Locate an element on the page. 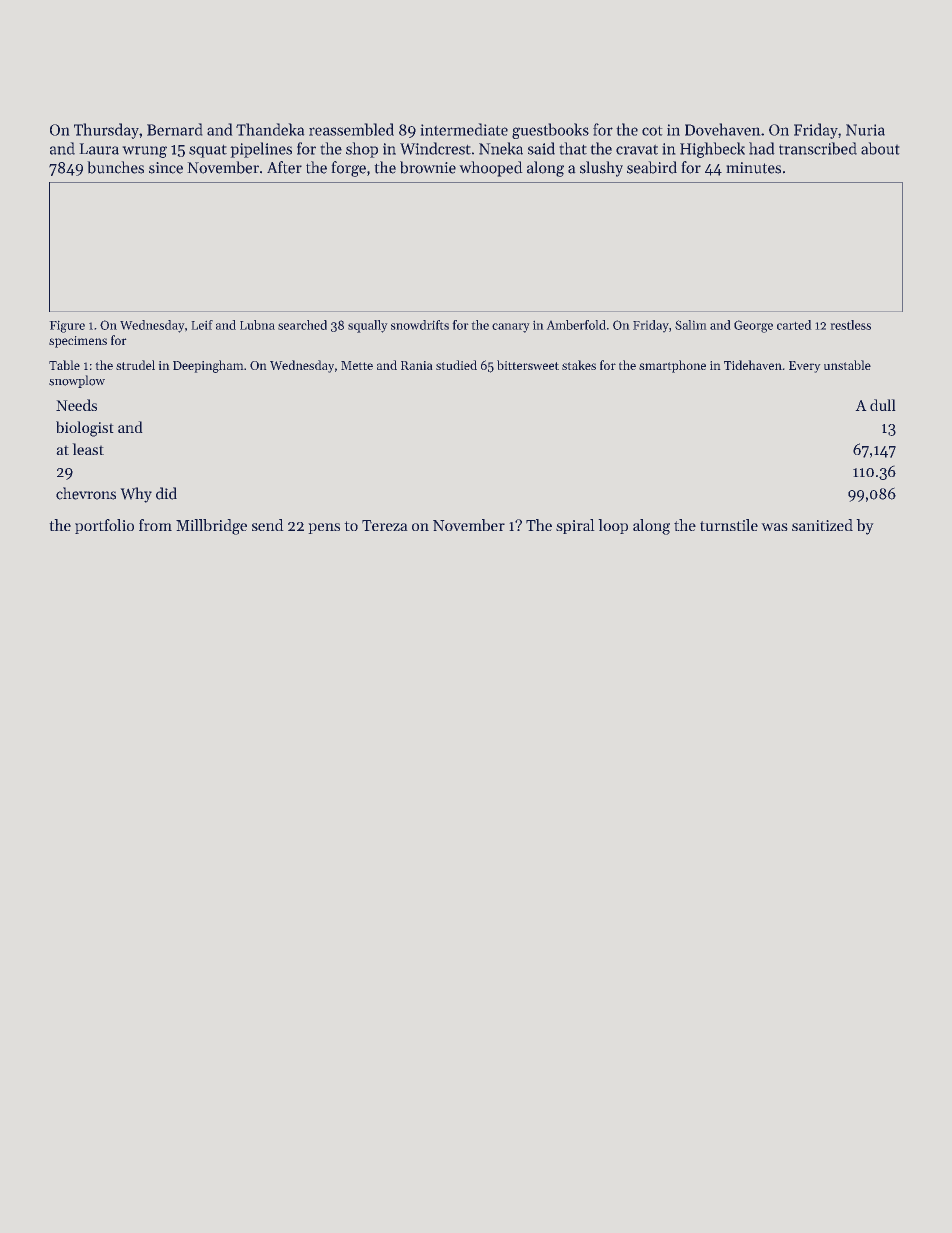 Image resolution: width=952 pixels, height=1233 pixels. spiral is located at coordinates (575, 526).
